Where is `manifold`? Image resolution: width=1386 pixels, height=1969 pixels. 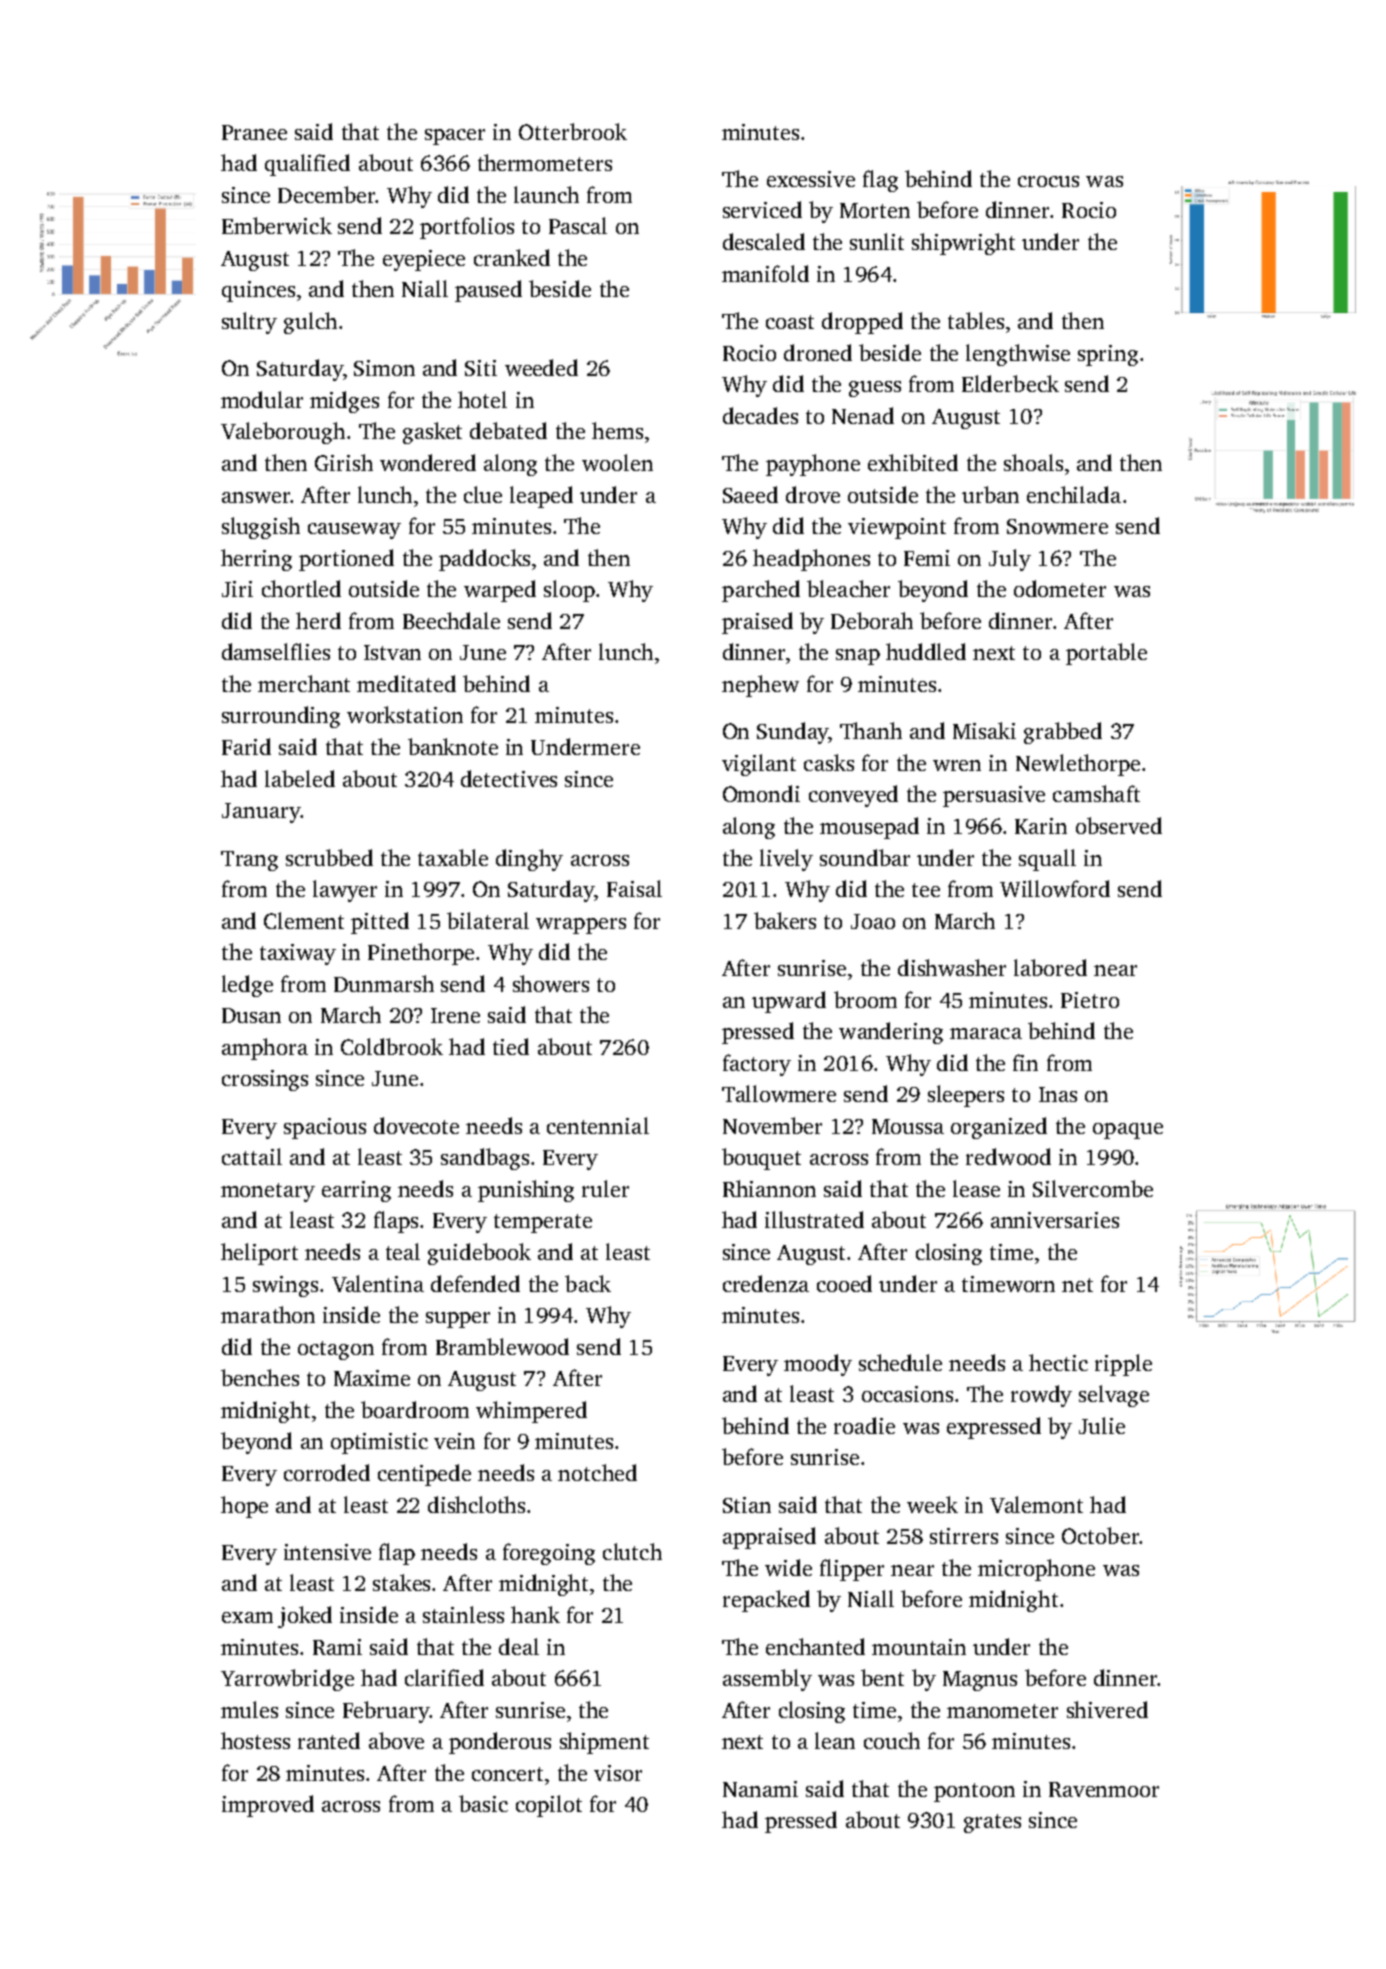
manifold is located at coordinates (765, 273).
